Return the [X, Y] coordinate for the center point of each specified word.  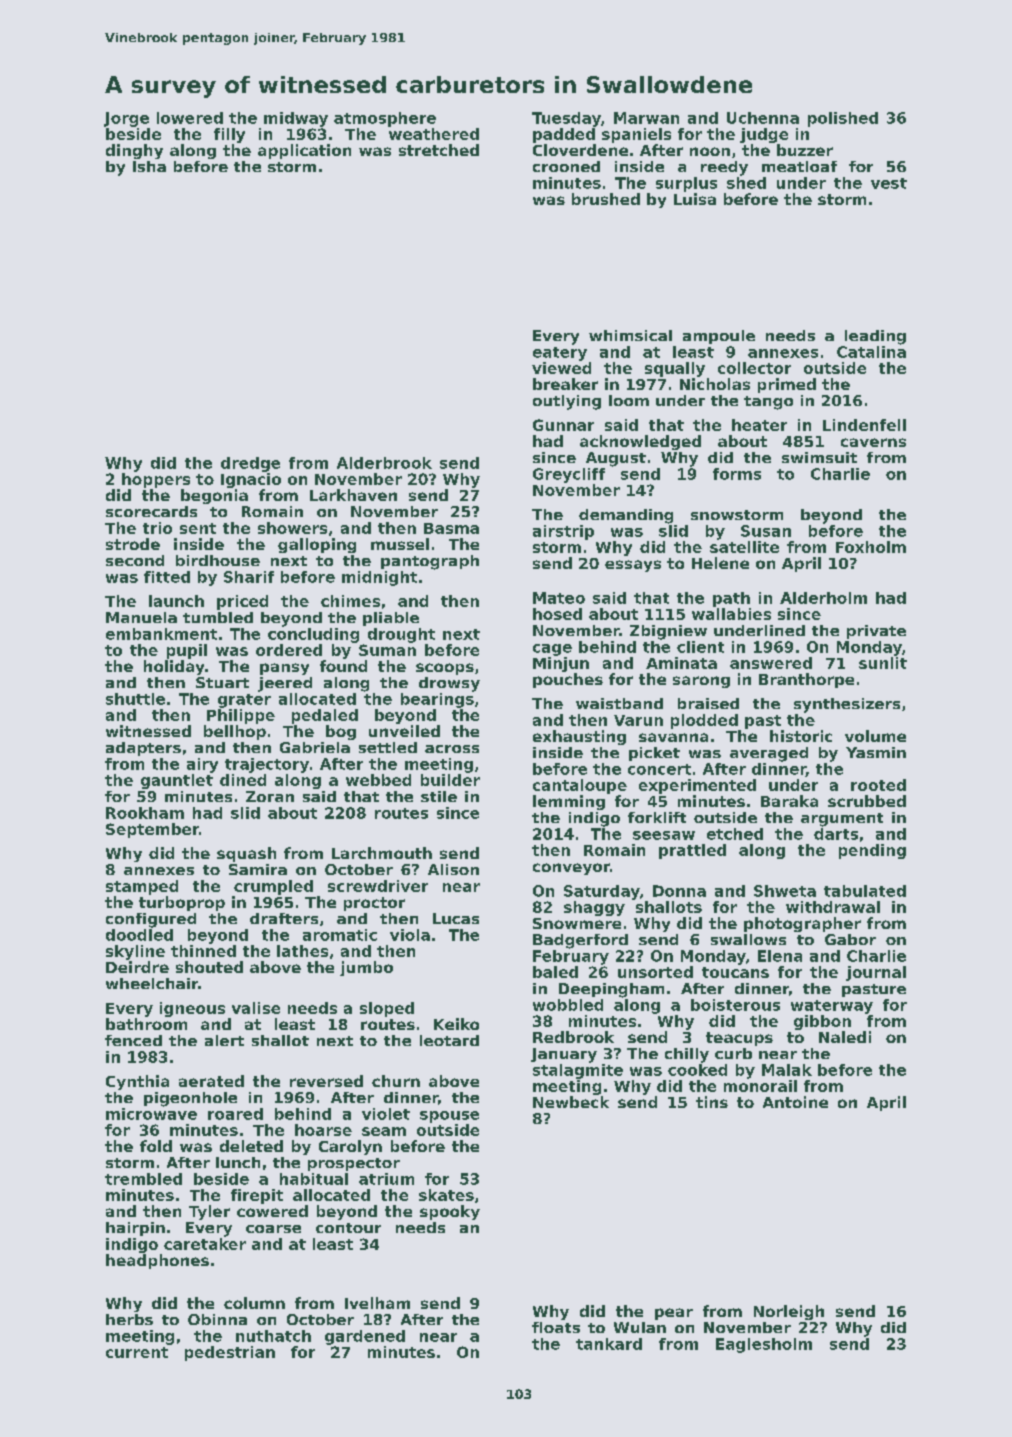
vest [889, 183]
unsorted [655, 972]
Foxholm [871, 547]
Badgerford [580, 941]
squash [246, 854]
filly [229, 135]
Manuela [141, 617]
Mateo [559, 598]
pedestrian [230, 1353]
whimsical [630, 335]
